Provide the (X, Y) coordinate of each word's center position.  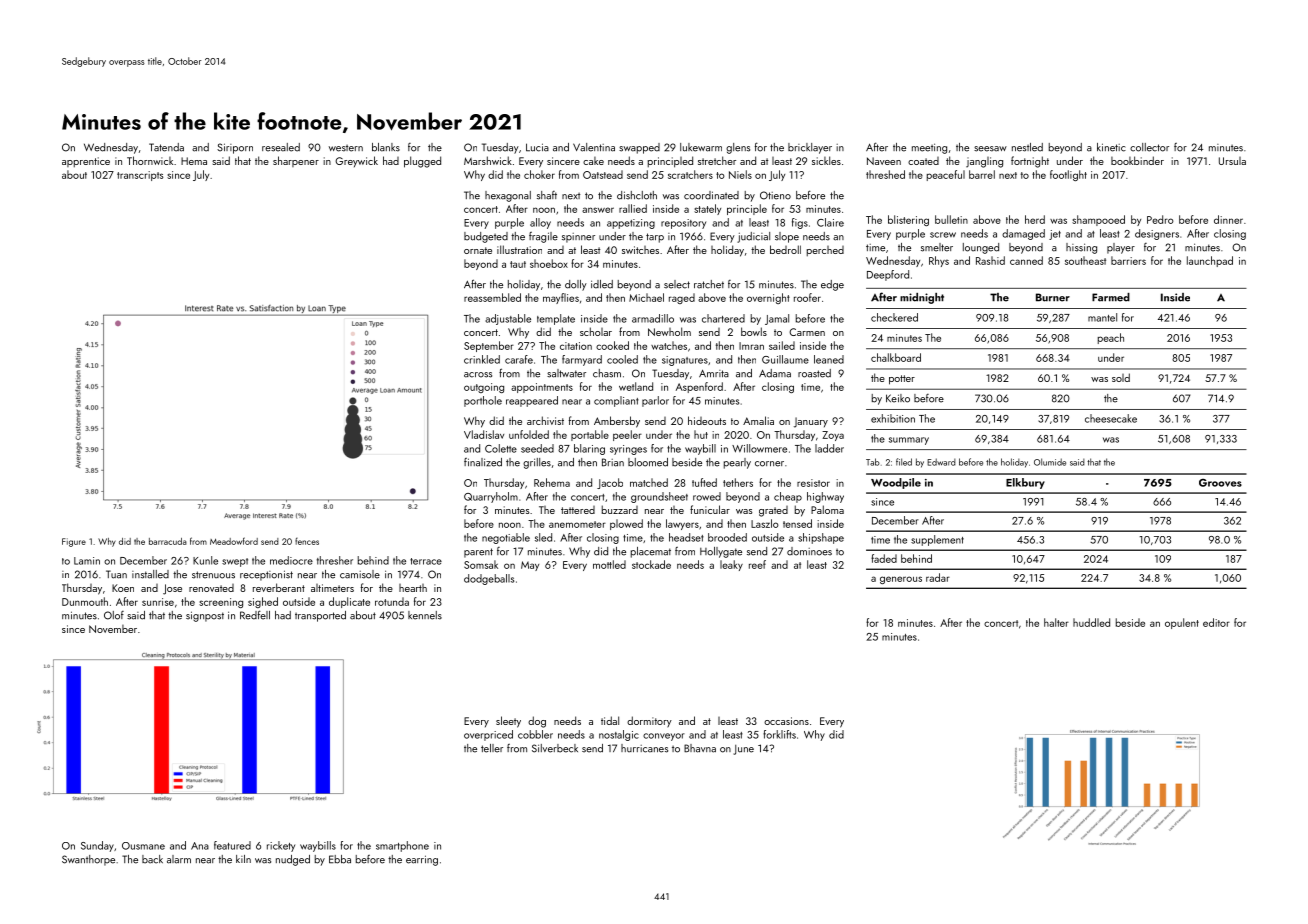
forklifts (779, 734)
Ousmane (143, 846)
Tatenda (166, 147)
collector (1149, 147)
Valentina (594, 147)
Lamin (87, 561)
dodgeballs (489, 579)
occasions (786, 721)
